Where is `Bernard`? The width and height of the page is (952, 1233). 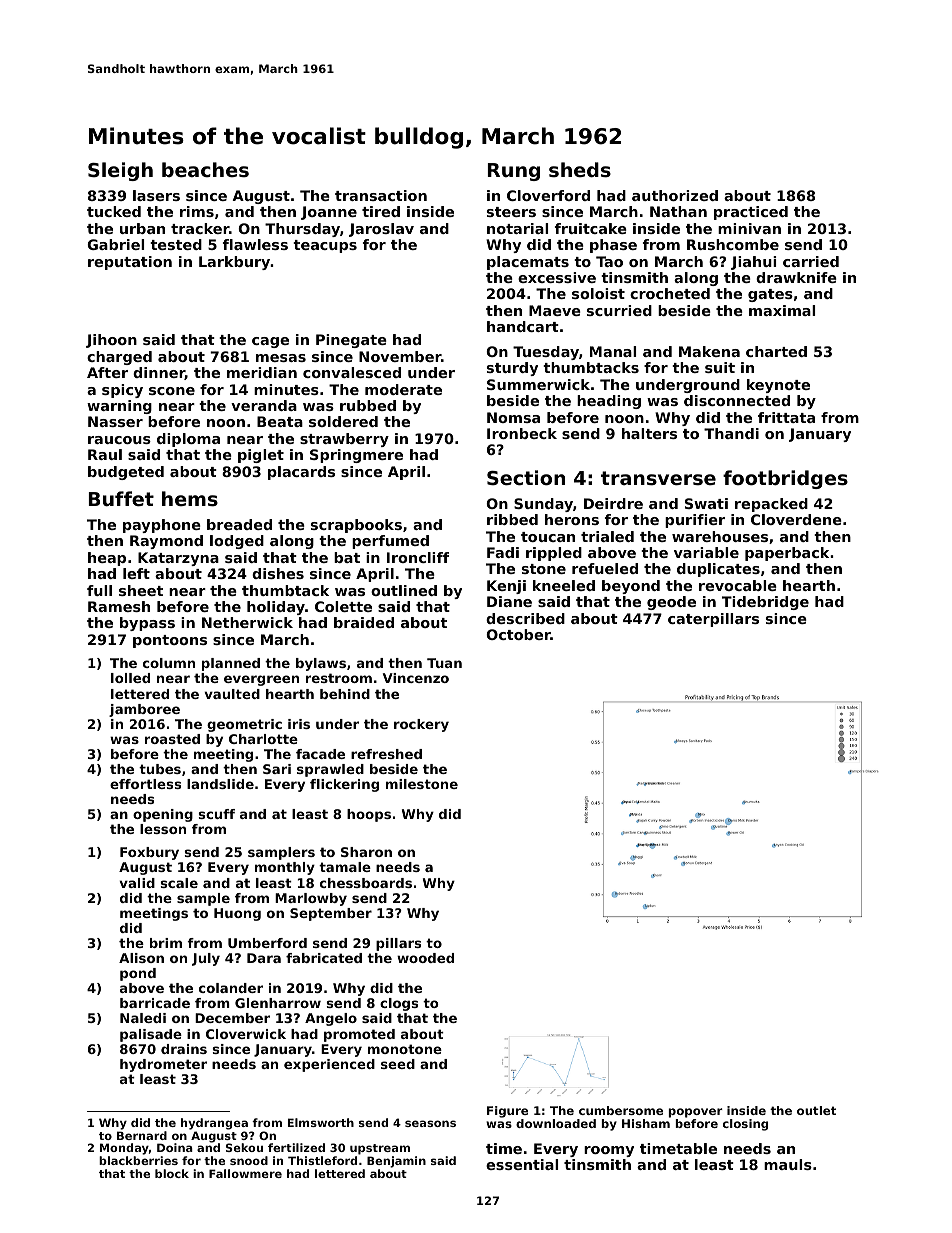 Bernard is located at coordinates (142, 1135).
